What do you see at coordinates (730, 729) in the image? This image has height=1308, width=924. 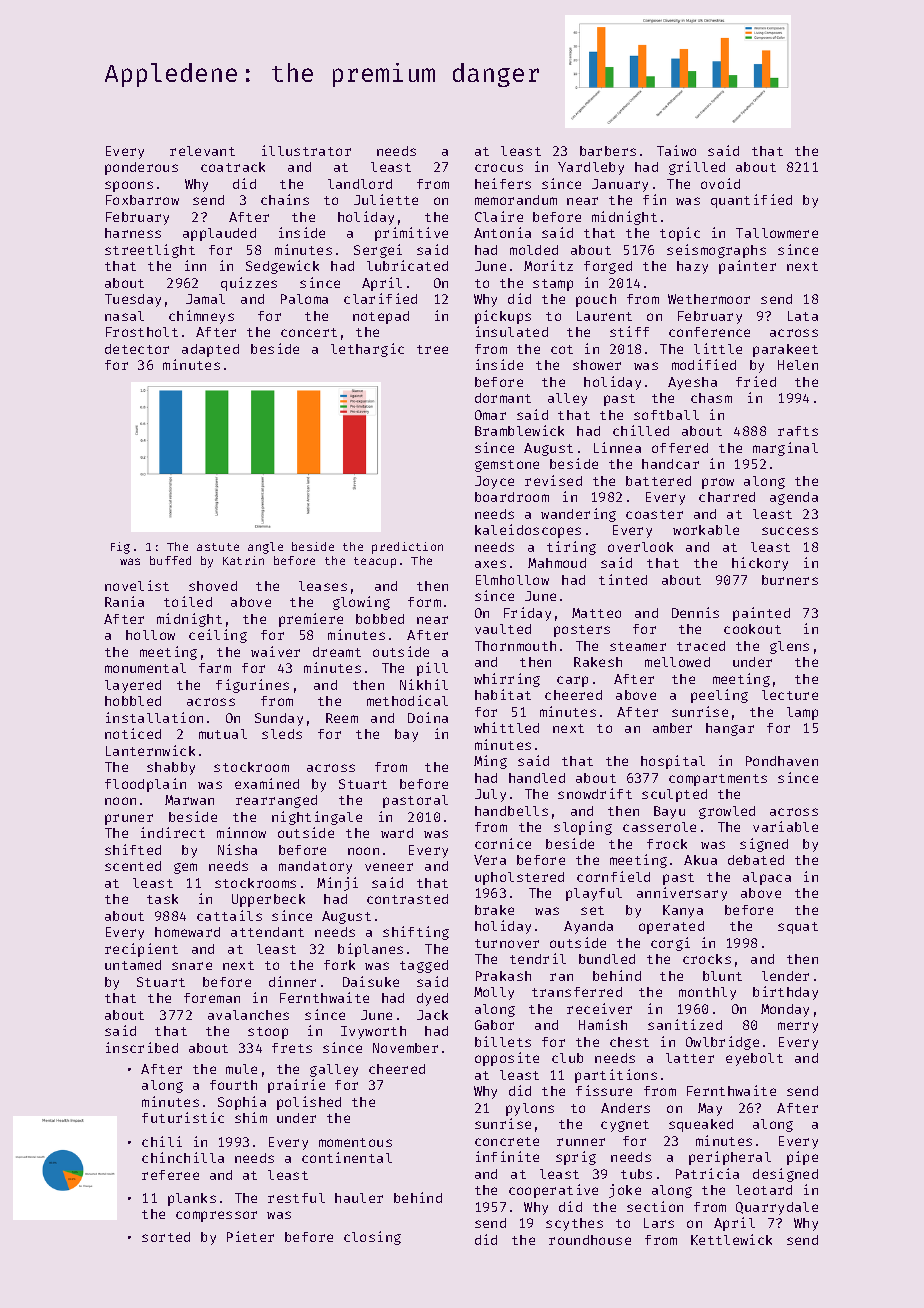 I see `hangar` at bounding box center [730, 729].
